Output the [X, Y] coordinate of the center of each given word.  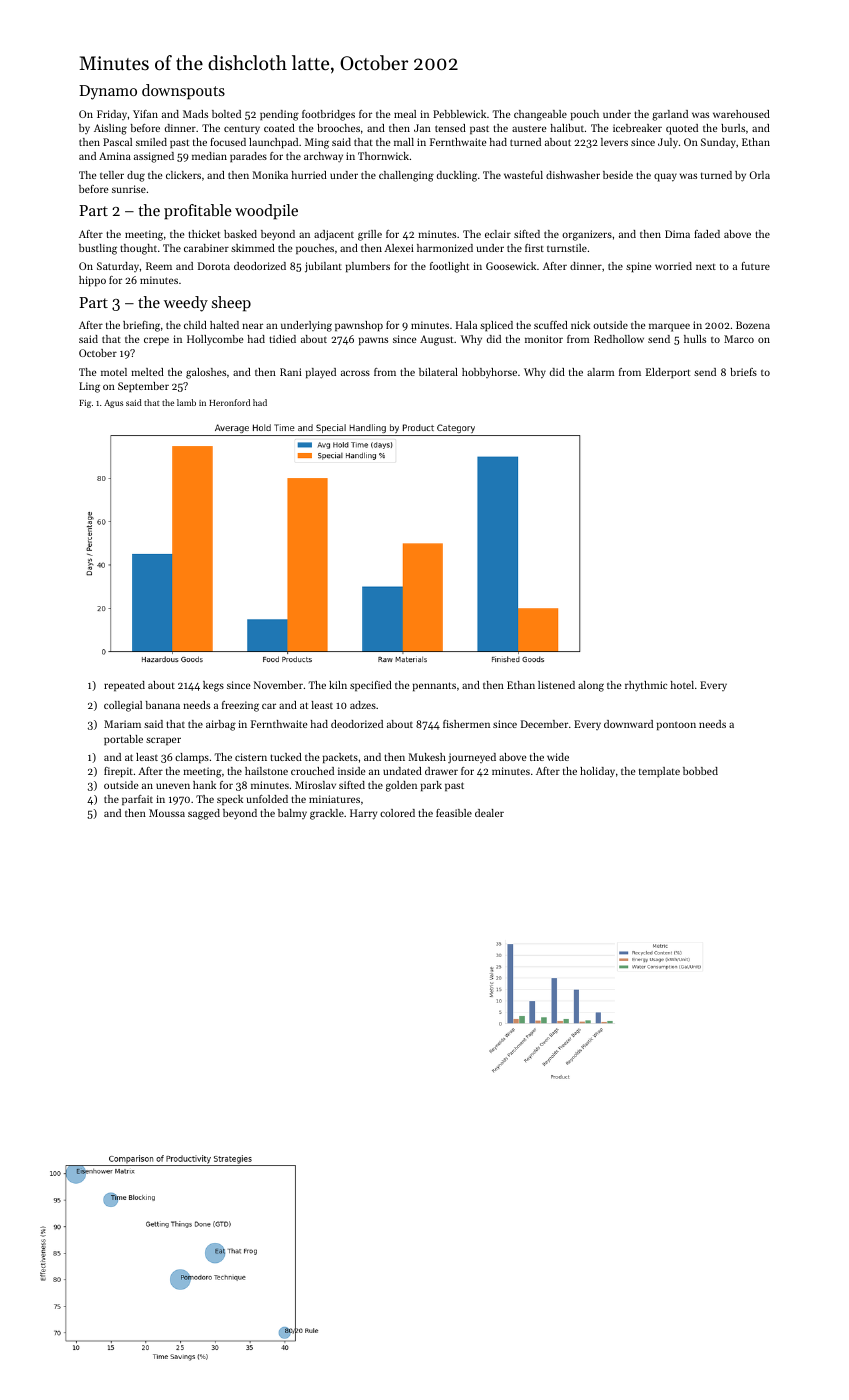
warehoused [741, 114]
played [321, 373]
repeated [124, 686]
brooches [338, 128]
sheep [231, 304]
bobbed [700, 771]
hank [204, 785]
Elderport [668, 373]
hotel [682, 685]
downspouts [183, 92]
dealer [489, 813]
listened [556, 685]
